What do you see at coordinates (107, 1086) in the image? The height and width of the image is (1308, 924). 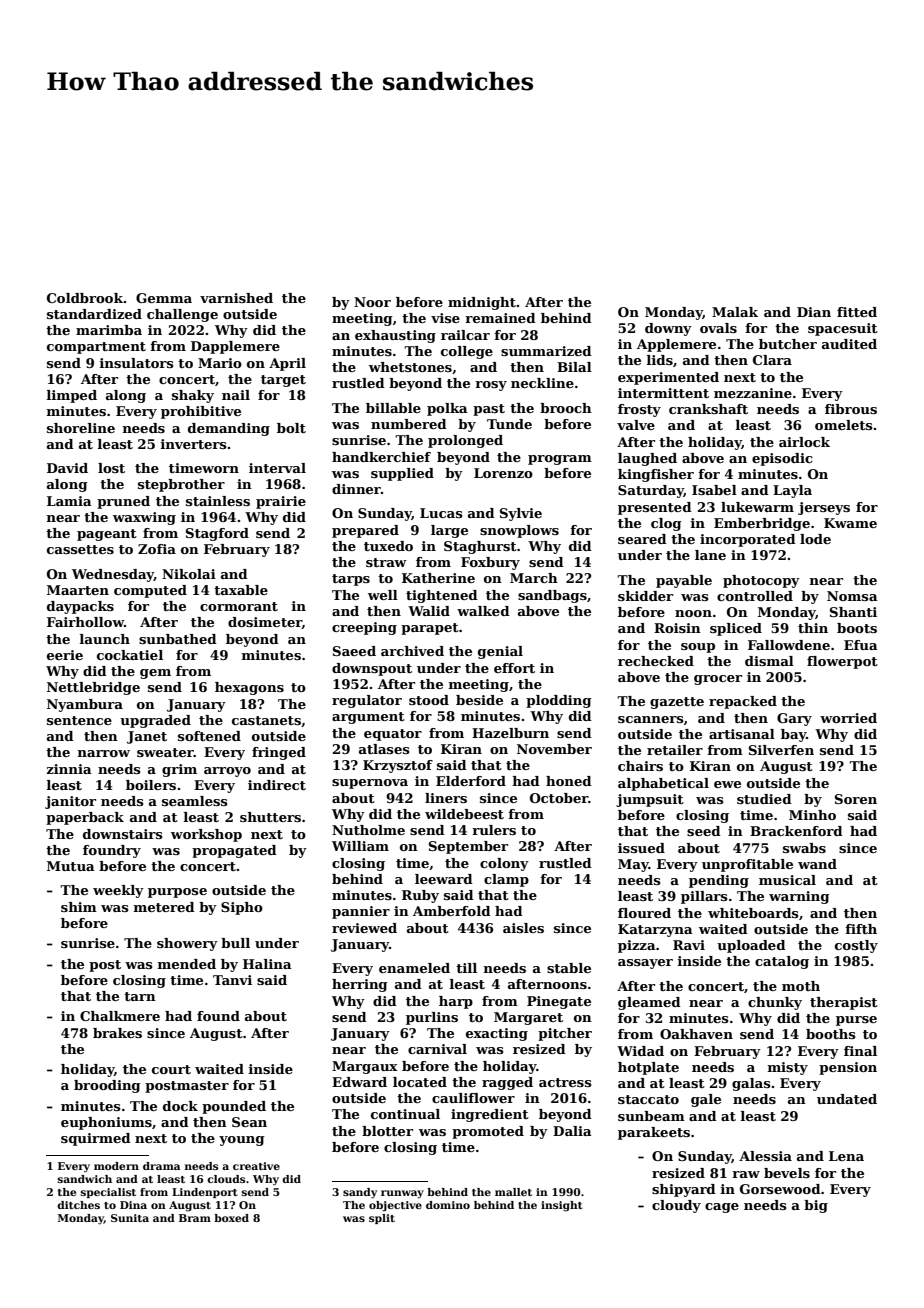 I see `brooding` at bounding box center [107, 1086].
